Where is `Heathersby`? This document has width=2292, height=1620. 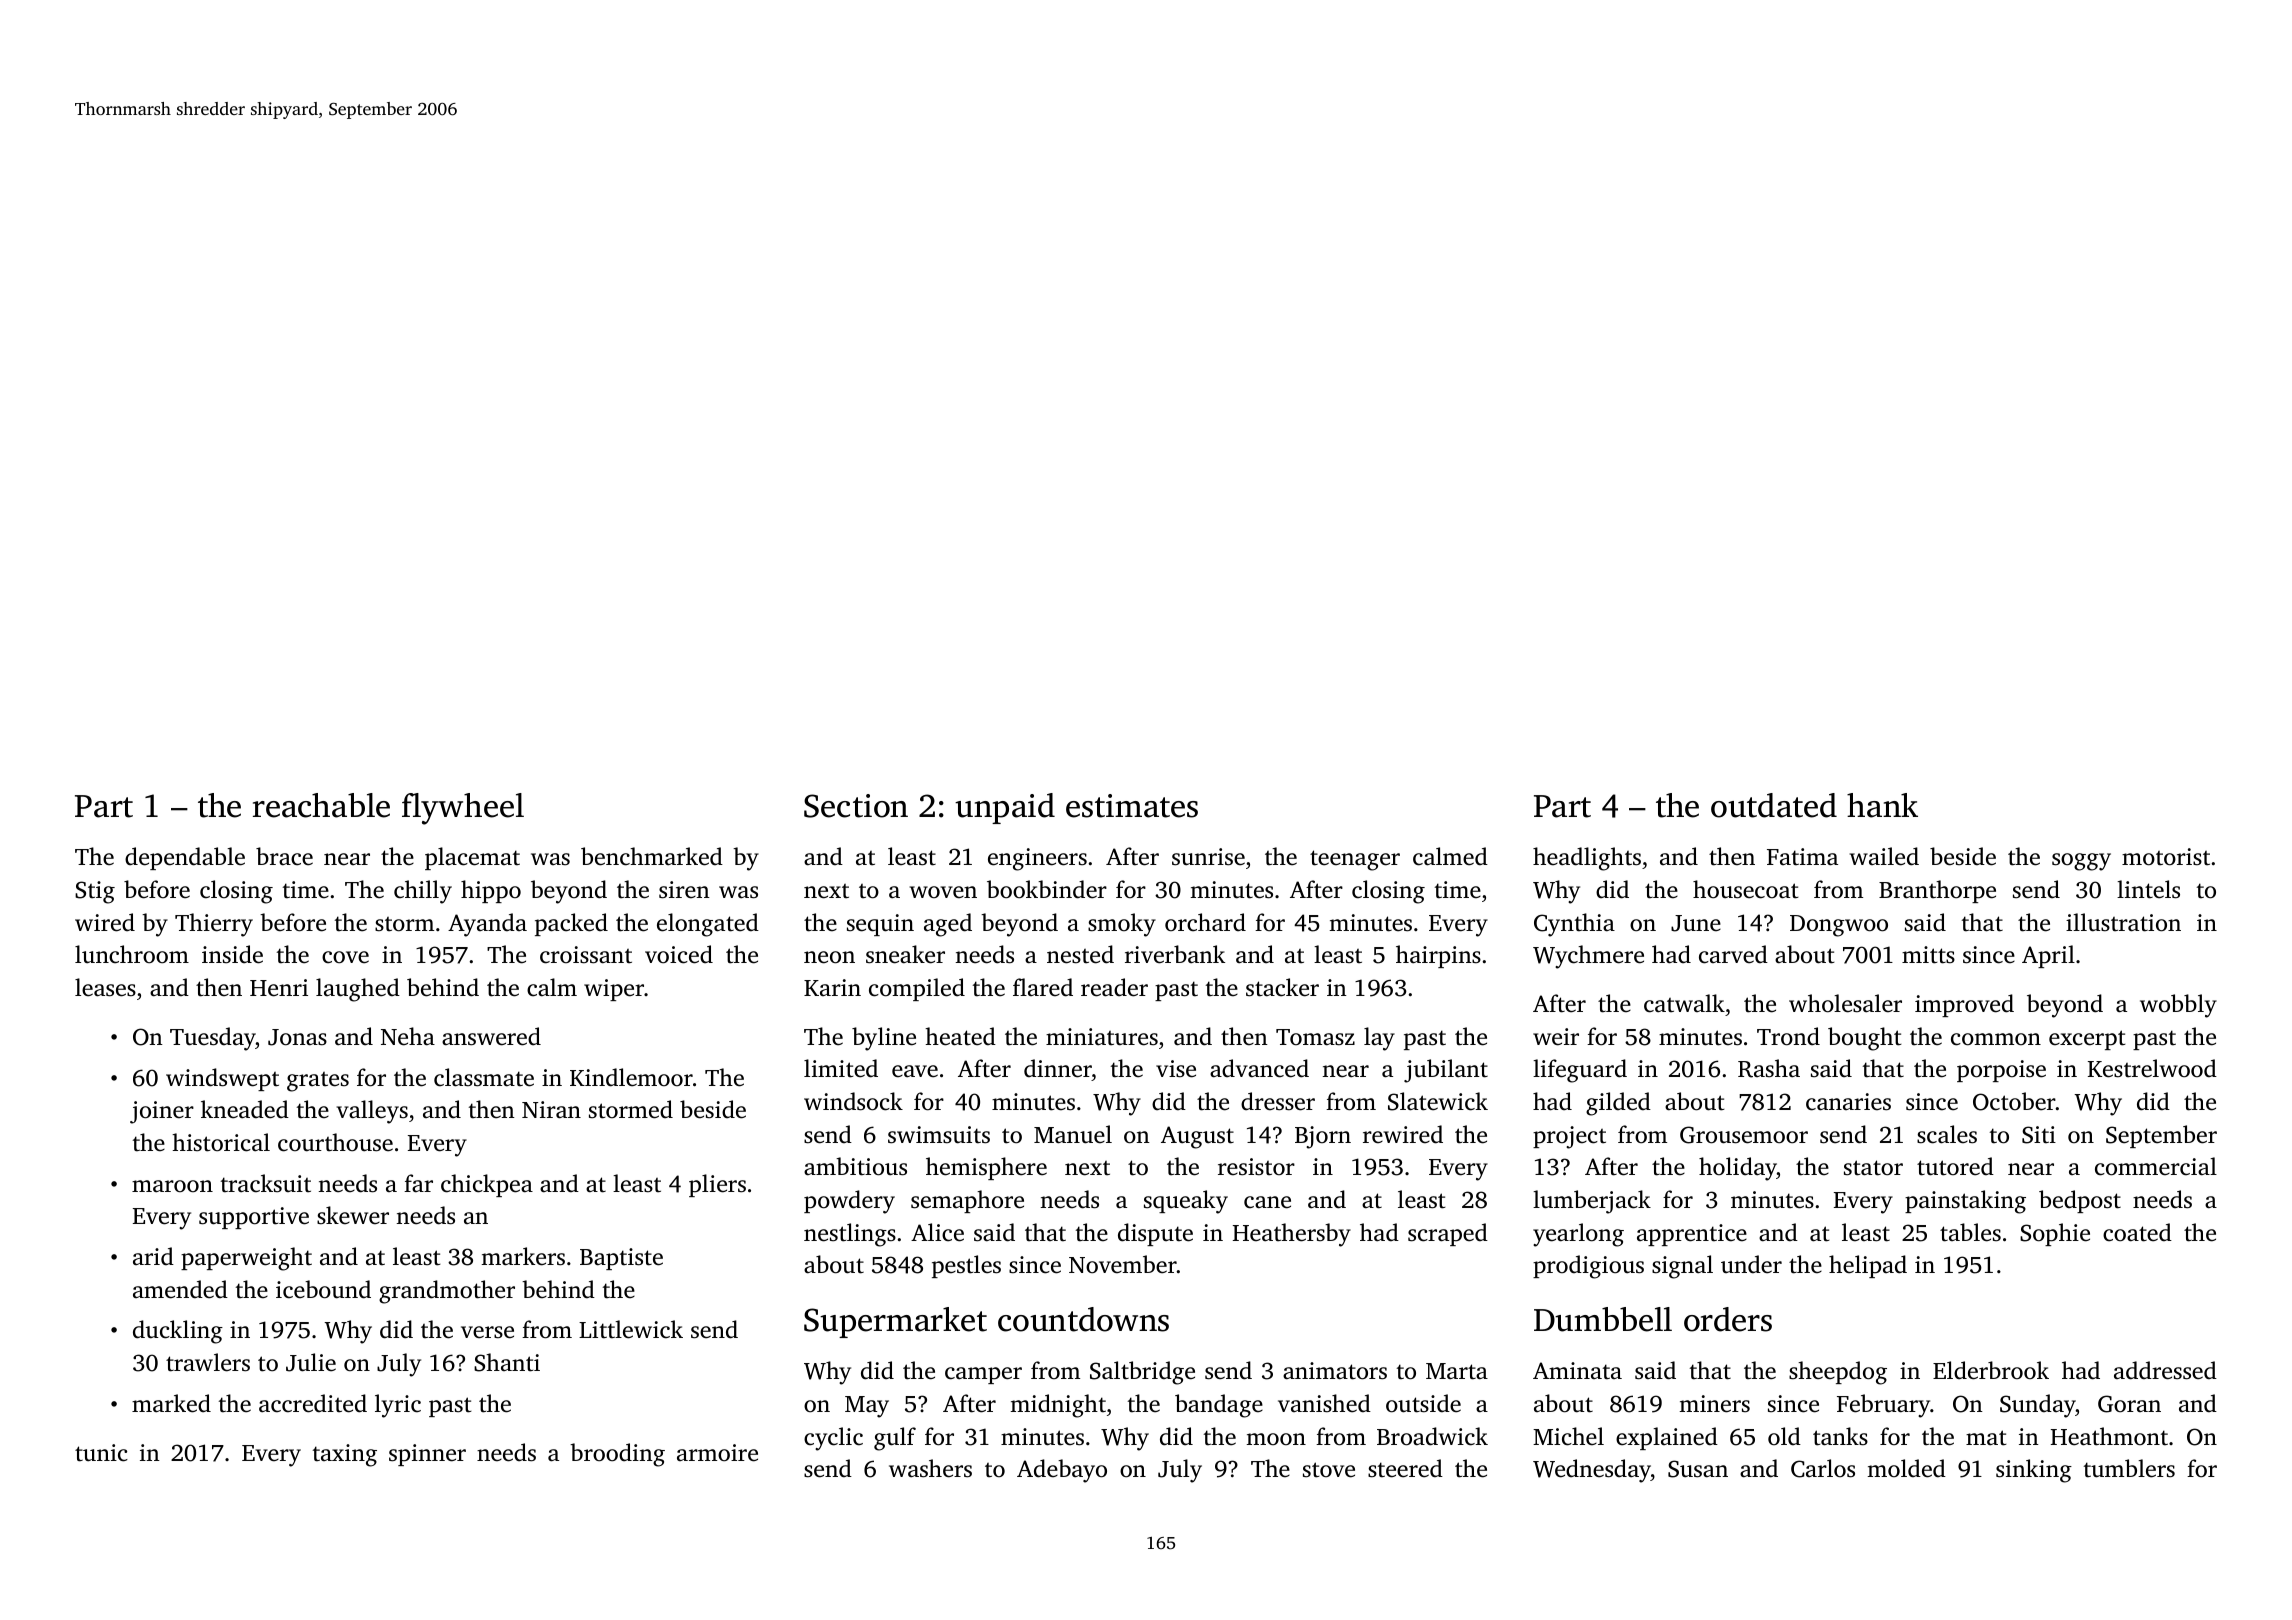
Heathersby is located at coordinates (1292, 1235).
